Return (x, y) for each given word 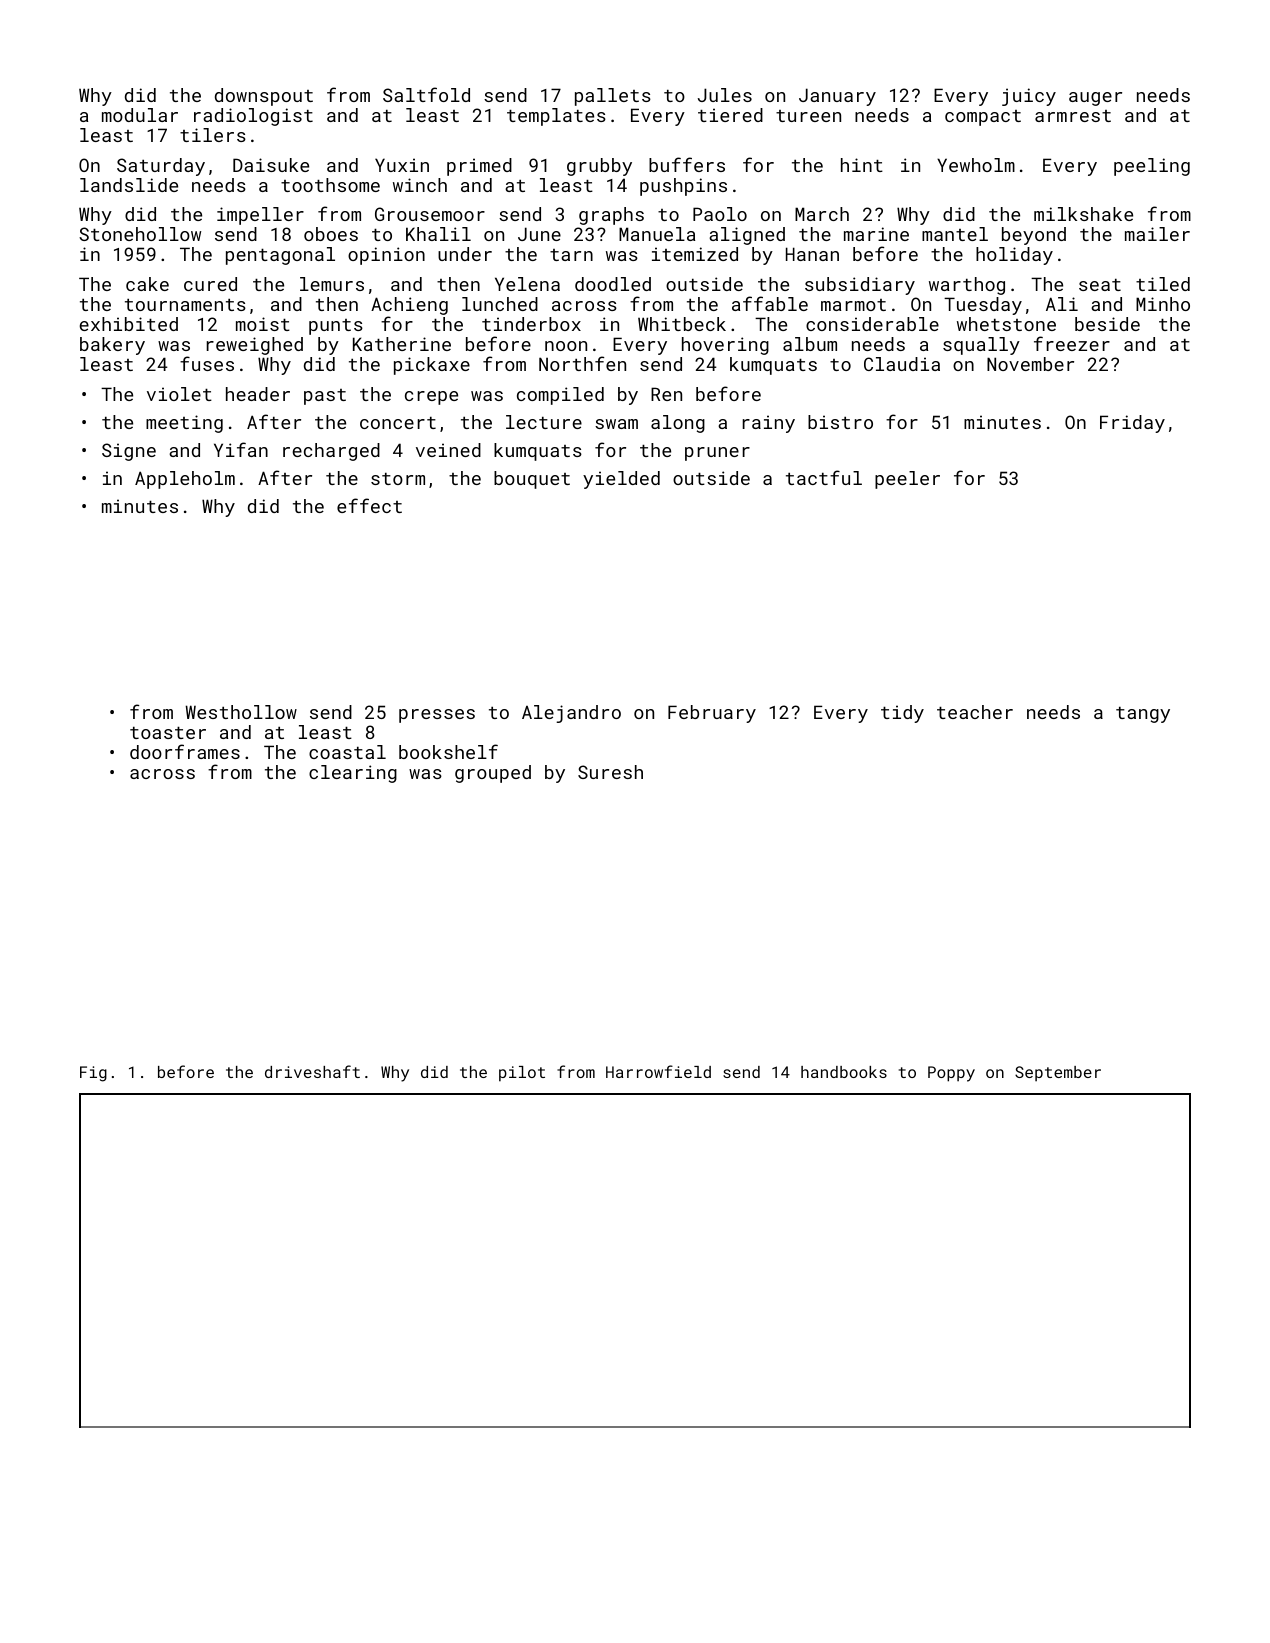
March (822, 214)
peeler (907, 480)
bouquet (532, 480)
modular (140, 115)
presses (437, 716)
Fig (93, 1074)
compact (983, 118)
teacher (975, 712)
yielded (621, 480)
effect (369, 505)
